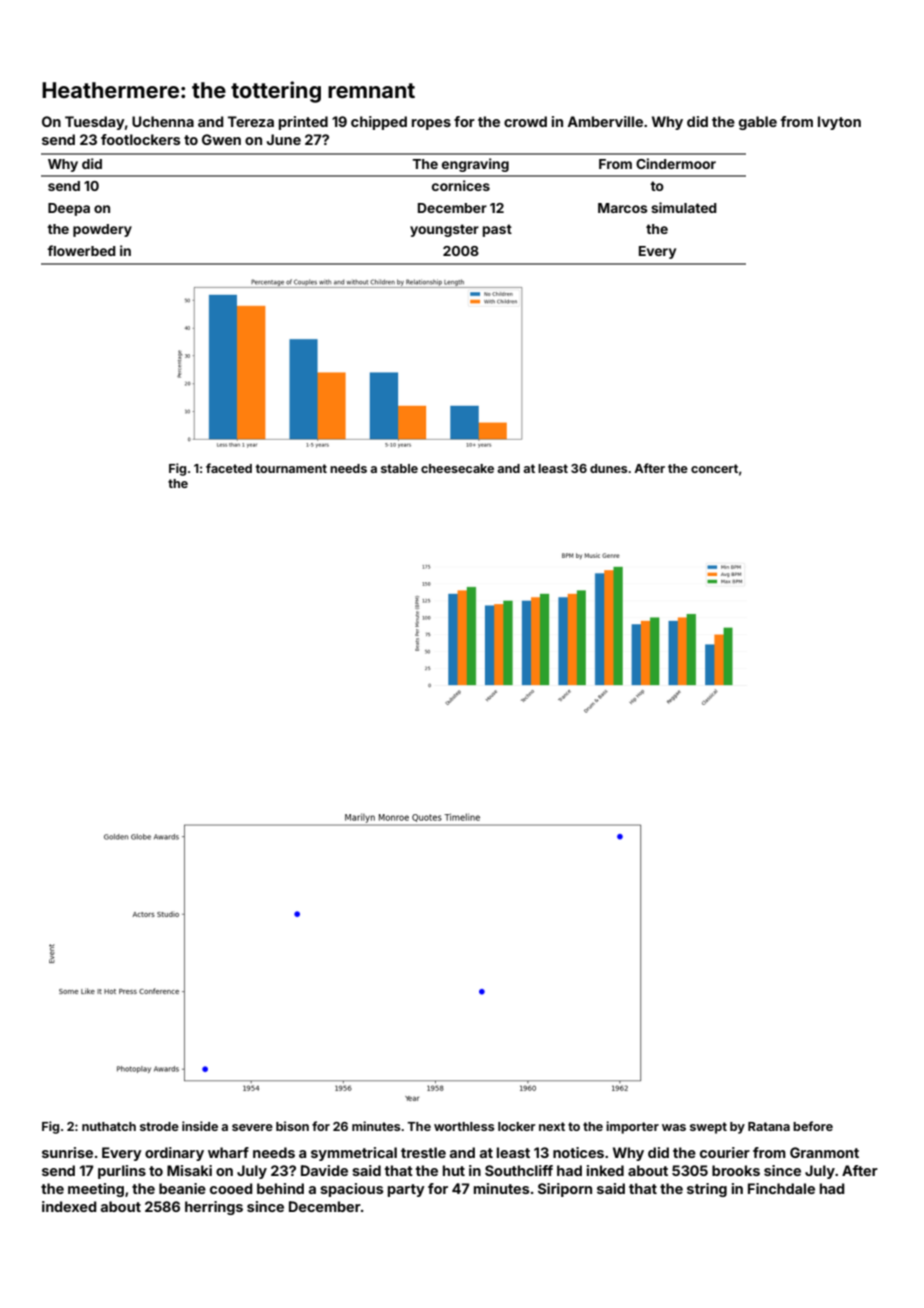 This screenshot has width=924, height=1308. Describe the element at coordinates (608, 468) in the screenshot. I see `dunes` at that location.
